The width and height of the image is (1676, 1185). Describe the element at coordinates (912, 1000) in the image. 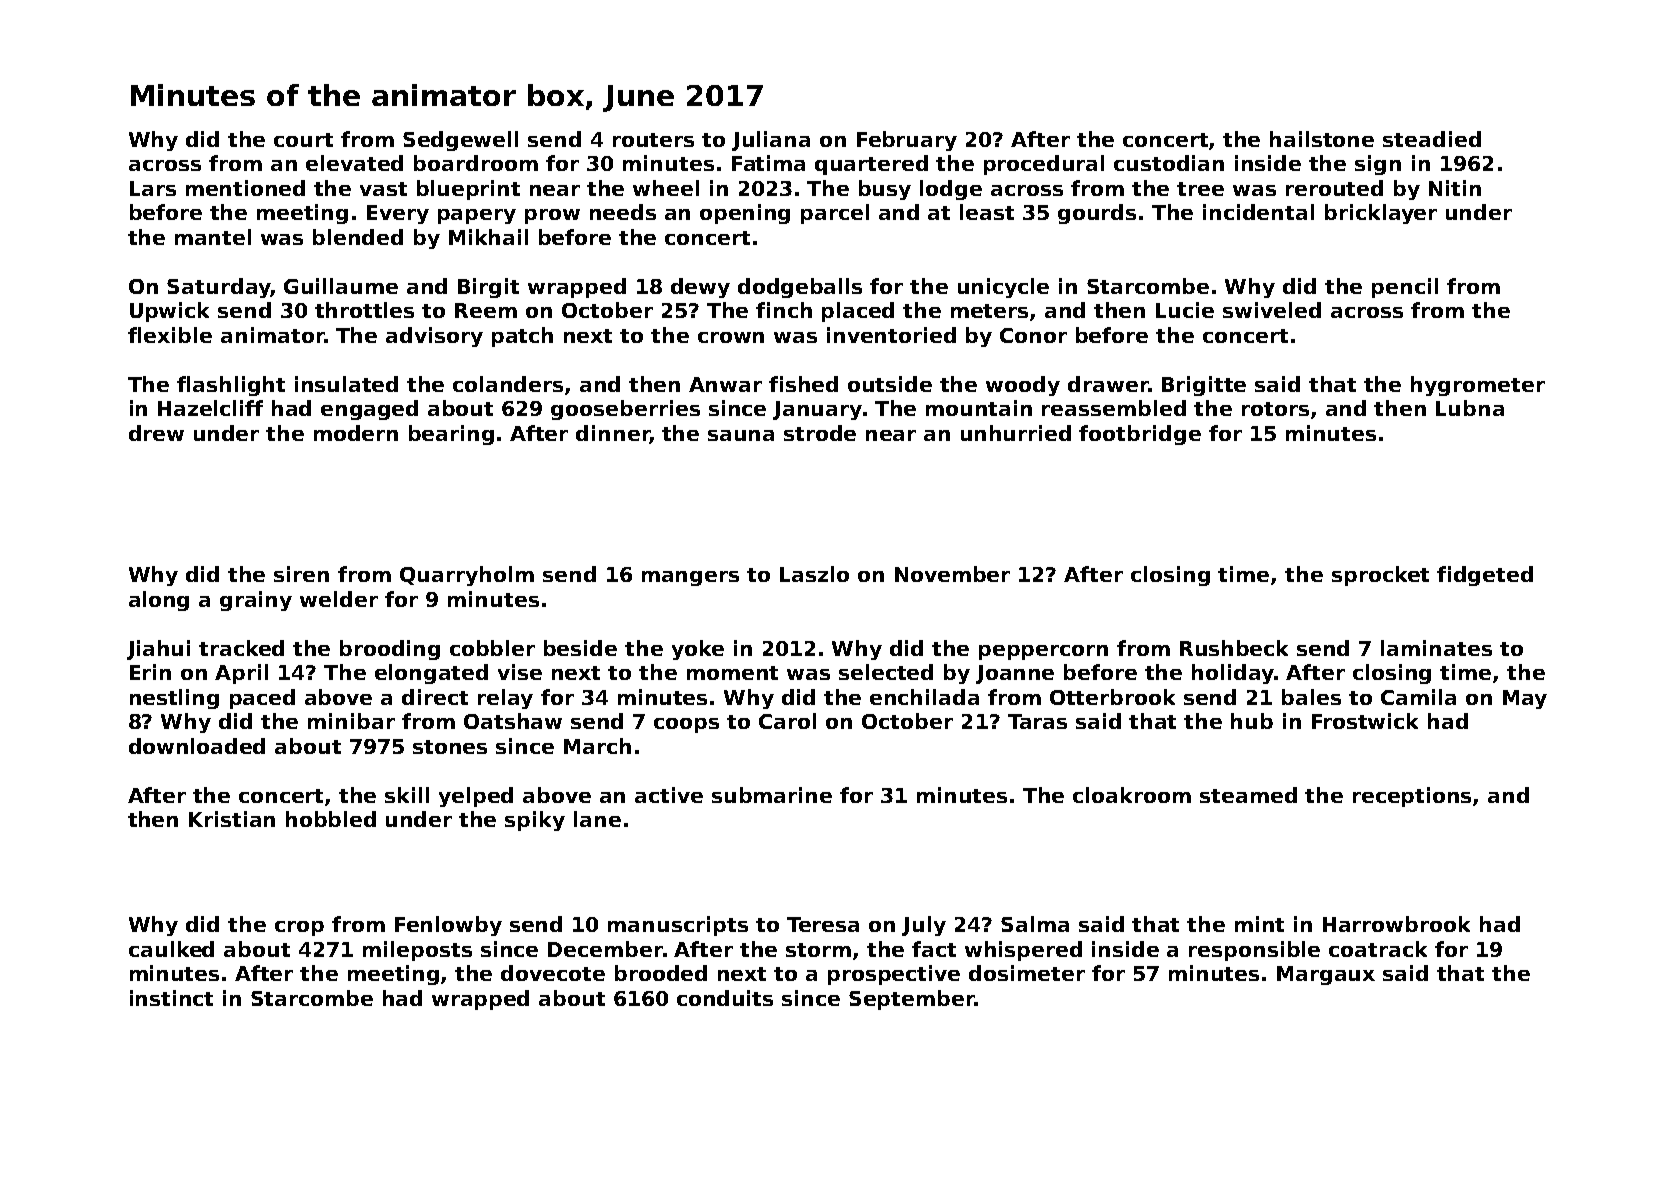

I see `September` at that location.
